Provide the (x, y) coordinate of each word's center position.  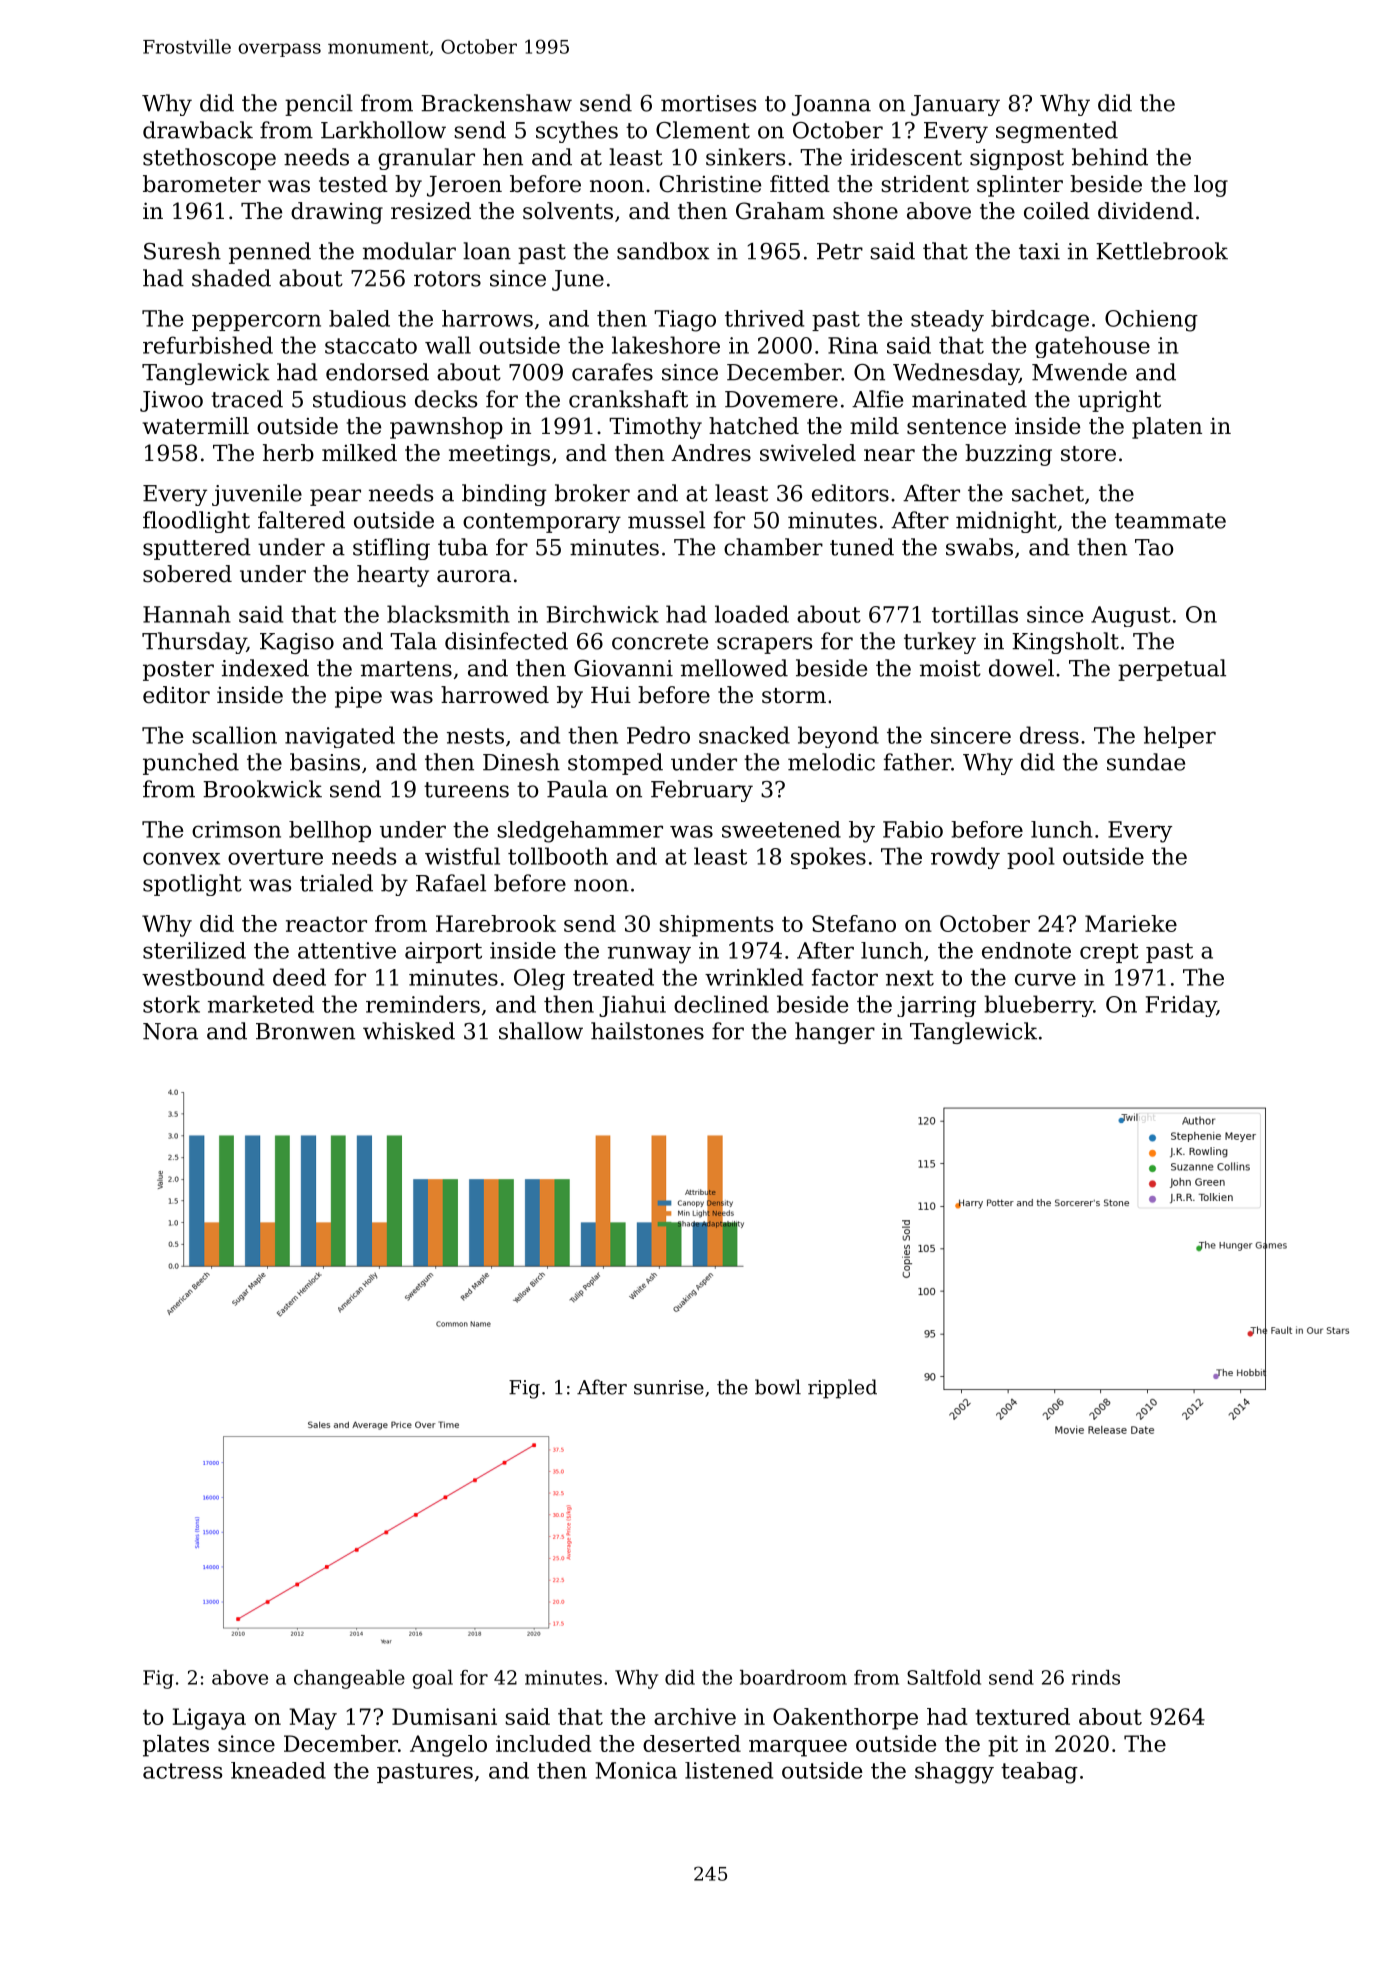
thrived (764, 318)
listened (729, 1770)
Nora (170, 1031)
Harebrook (496, 923)
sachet (1048, 493)
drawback (198, 130)
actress (182, 1771)
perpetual (1172, 670)
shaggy (954, 1773)
